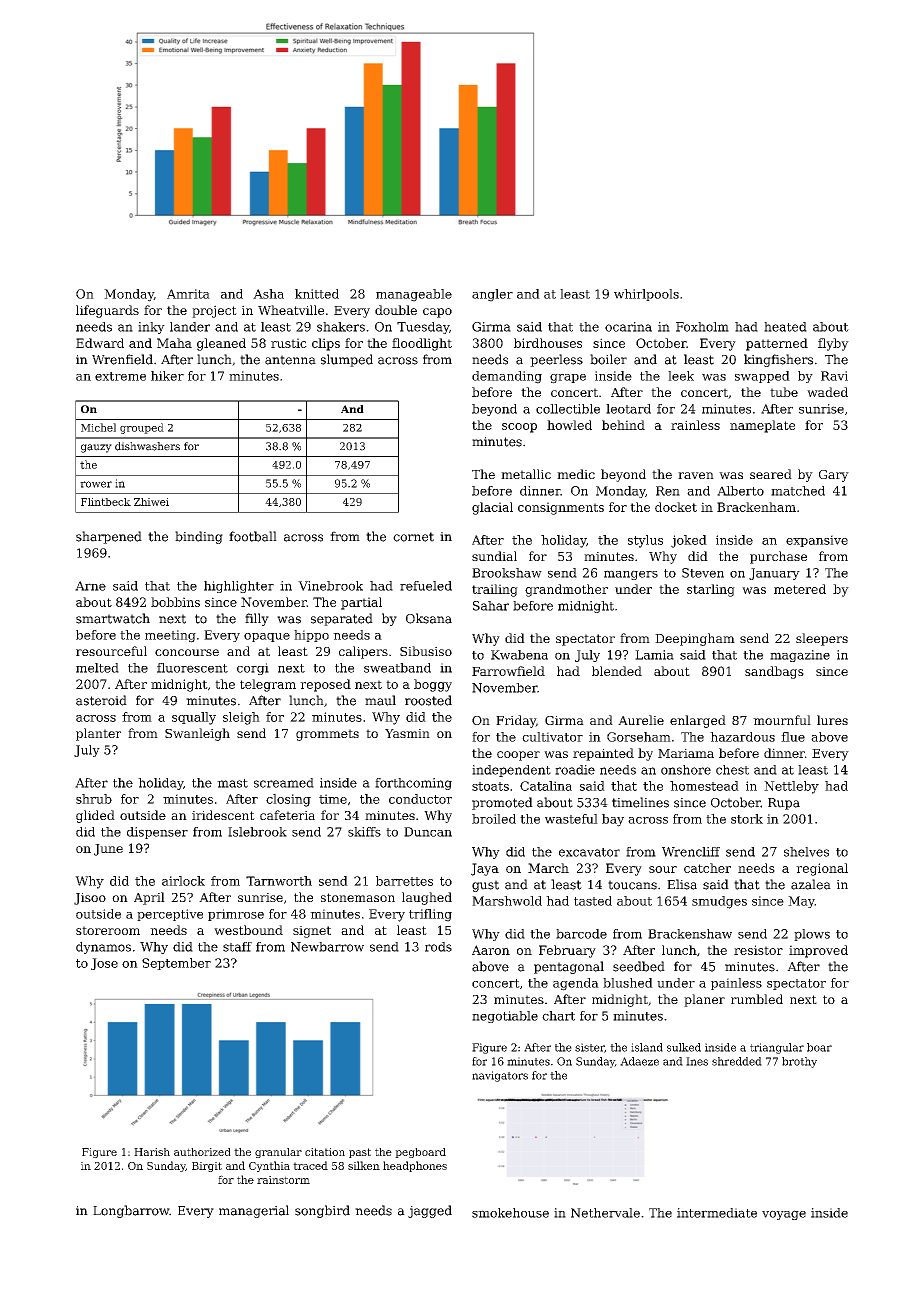  What do you see at coordinates (812, 935) in the screenshot?
I see `plows` at bounding box center [812, 935].
